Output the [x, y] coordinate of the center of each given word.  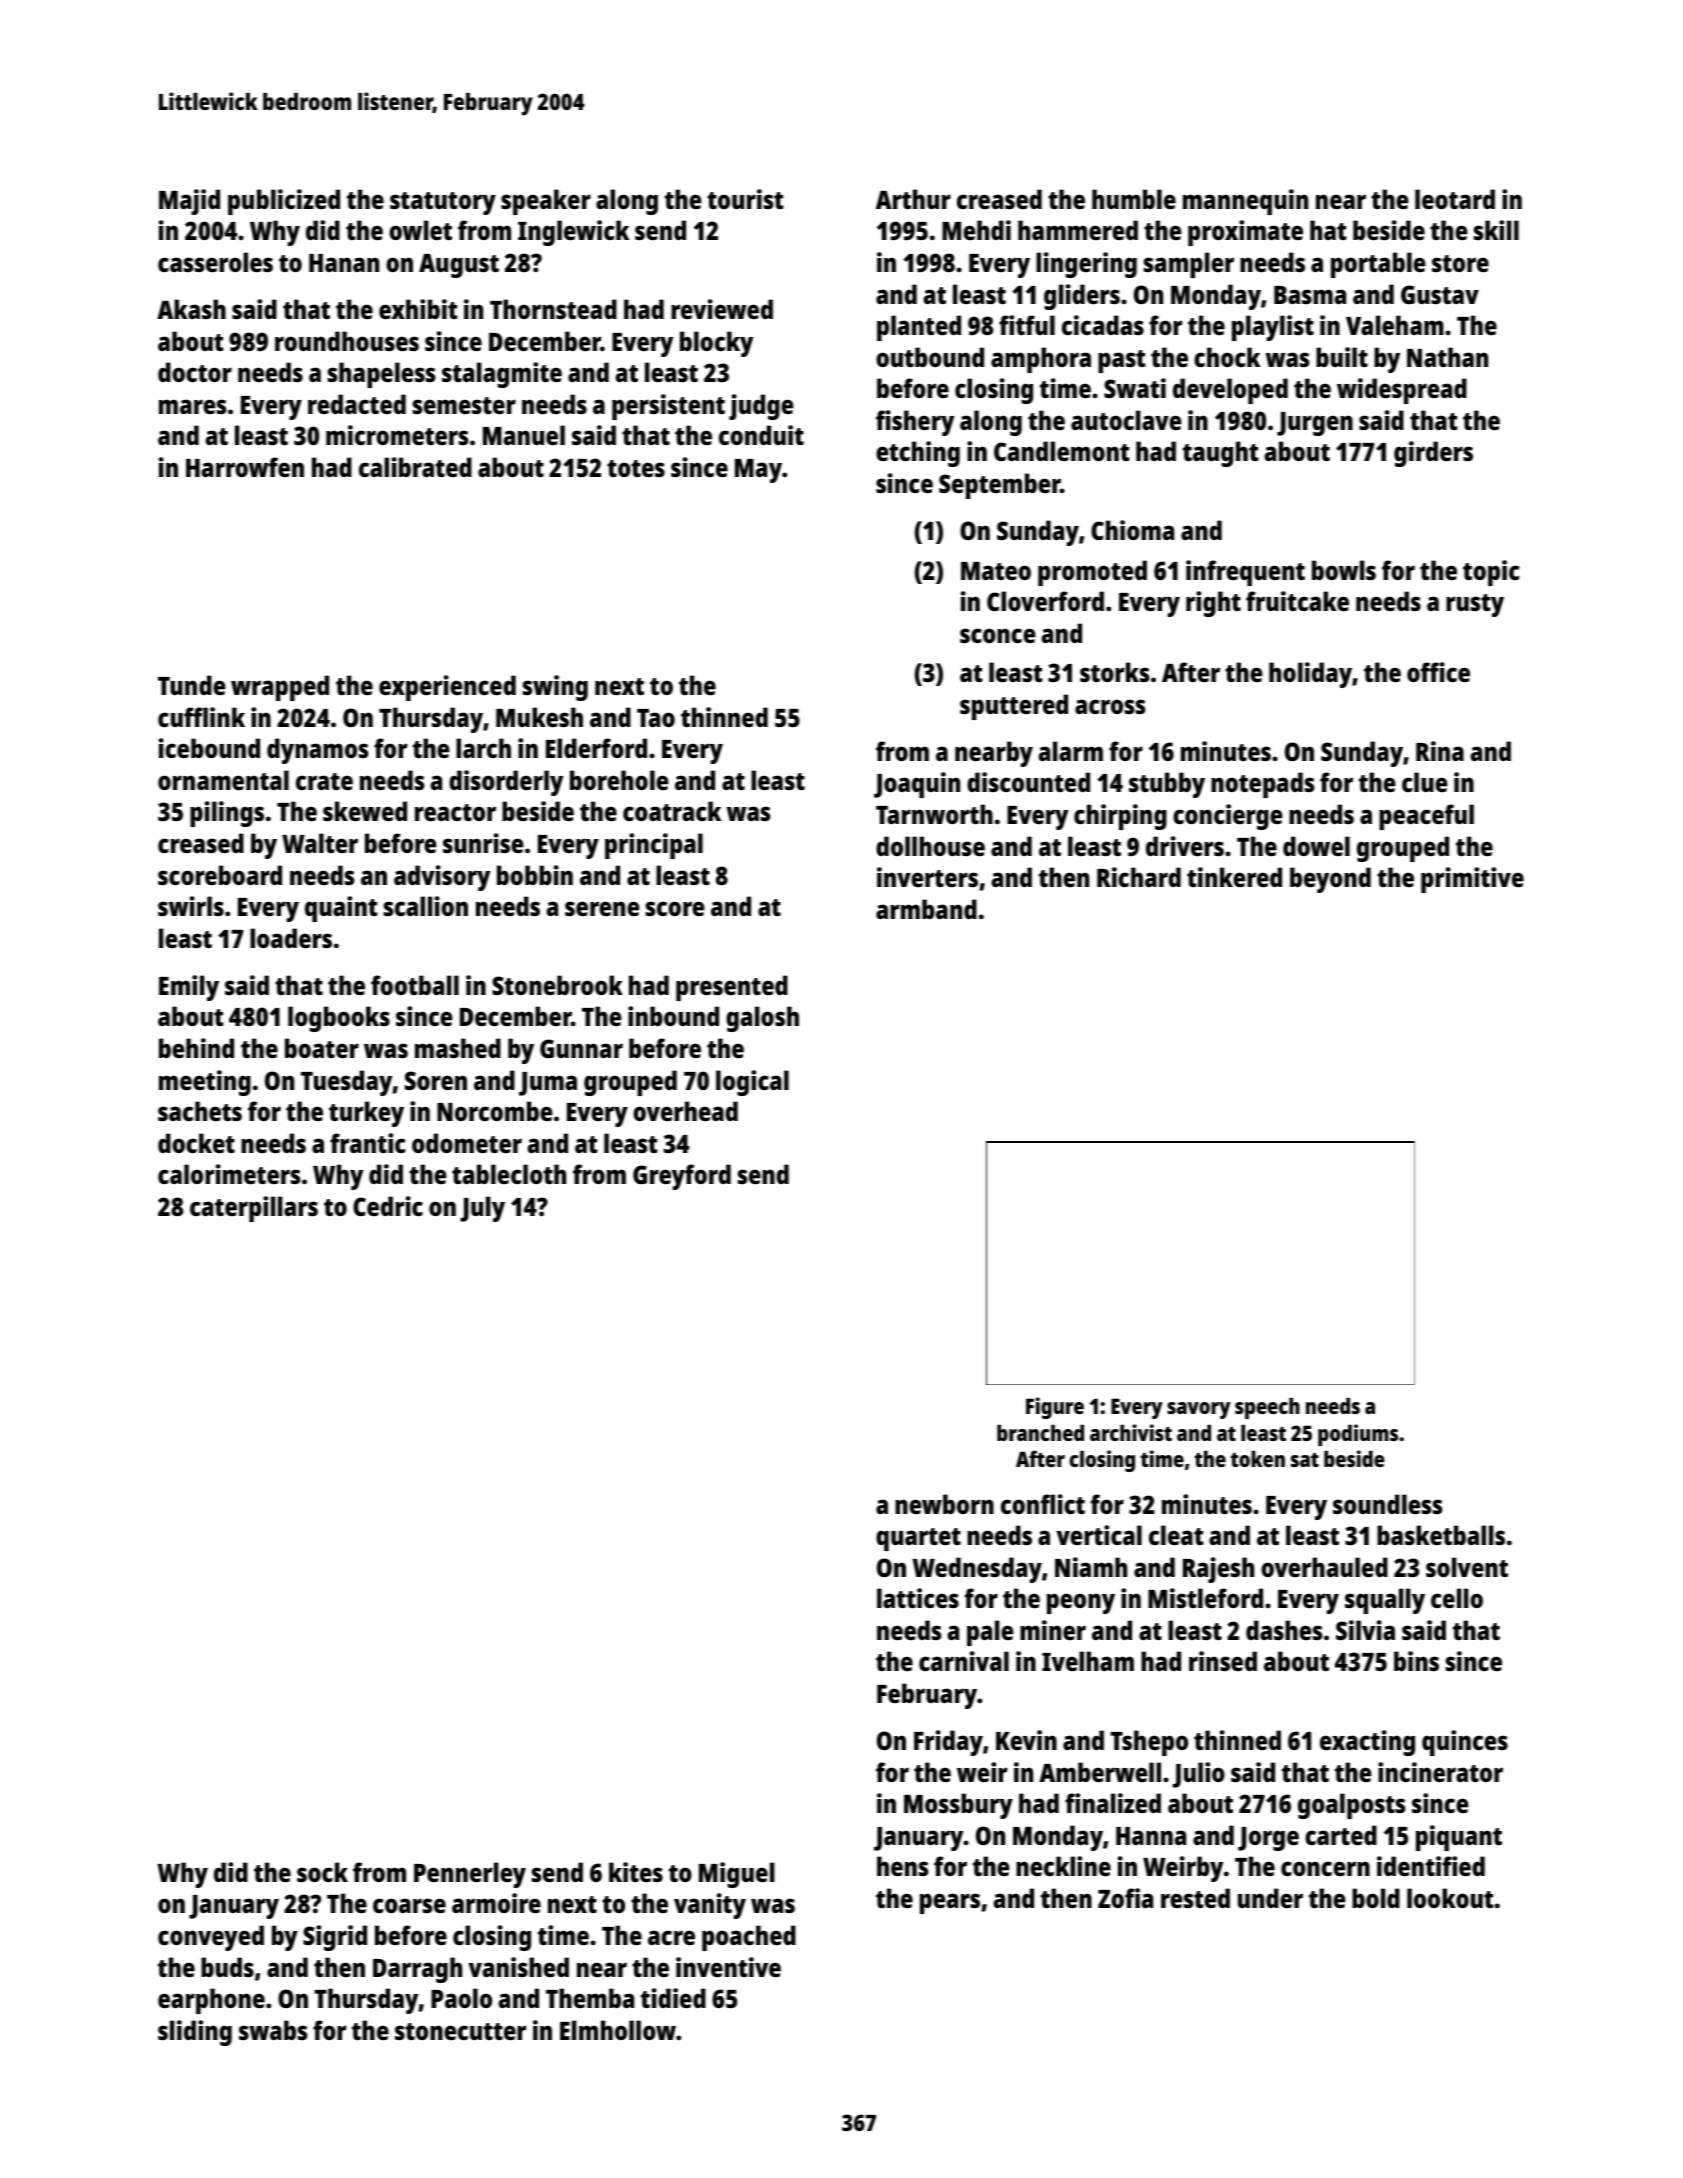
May [758, 471]
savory [1199, 1410]
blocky [716, 344]
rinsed [1223, 1661]
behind [196, 1048]
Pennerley [470, 1875]
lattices [918, 1598]
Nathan [1447, 357]
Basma [1310, 295]
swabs [273, 2030]
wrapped [280, 688]
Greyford [682, 1177]
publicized [284, 202]
